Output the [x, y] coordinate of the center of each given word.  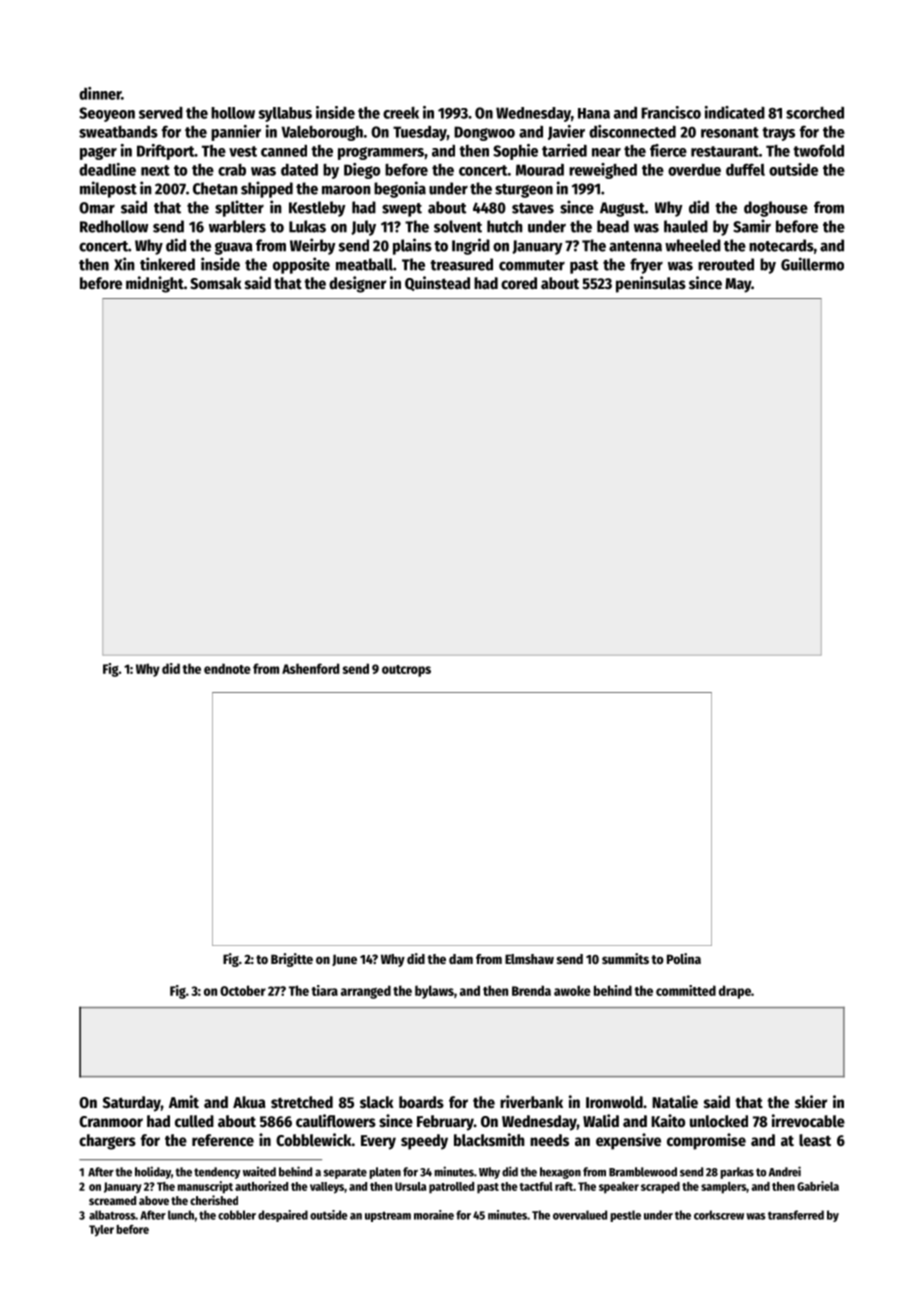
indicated [735, 112]
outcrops [406, 671]
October [243, 990]
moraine [434, 1215]
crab [232, 170]
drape [735, 992]
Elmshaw [529, 959]
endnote [227, 668]
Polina [684, 958]
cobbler [237, 1215]
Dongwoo [484, 133]
